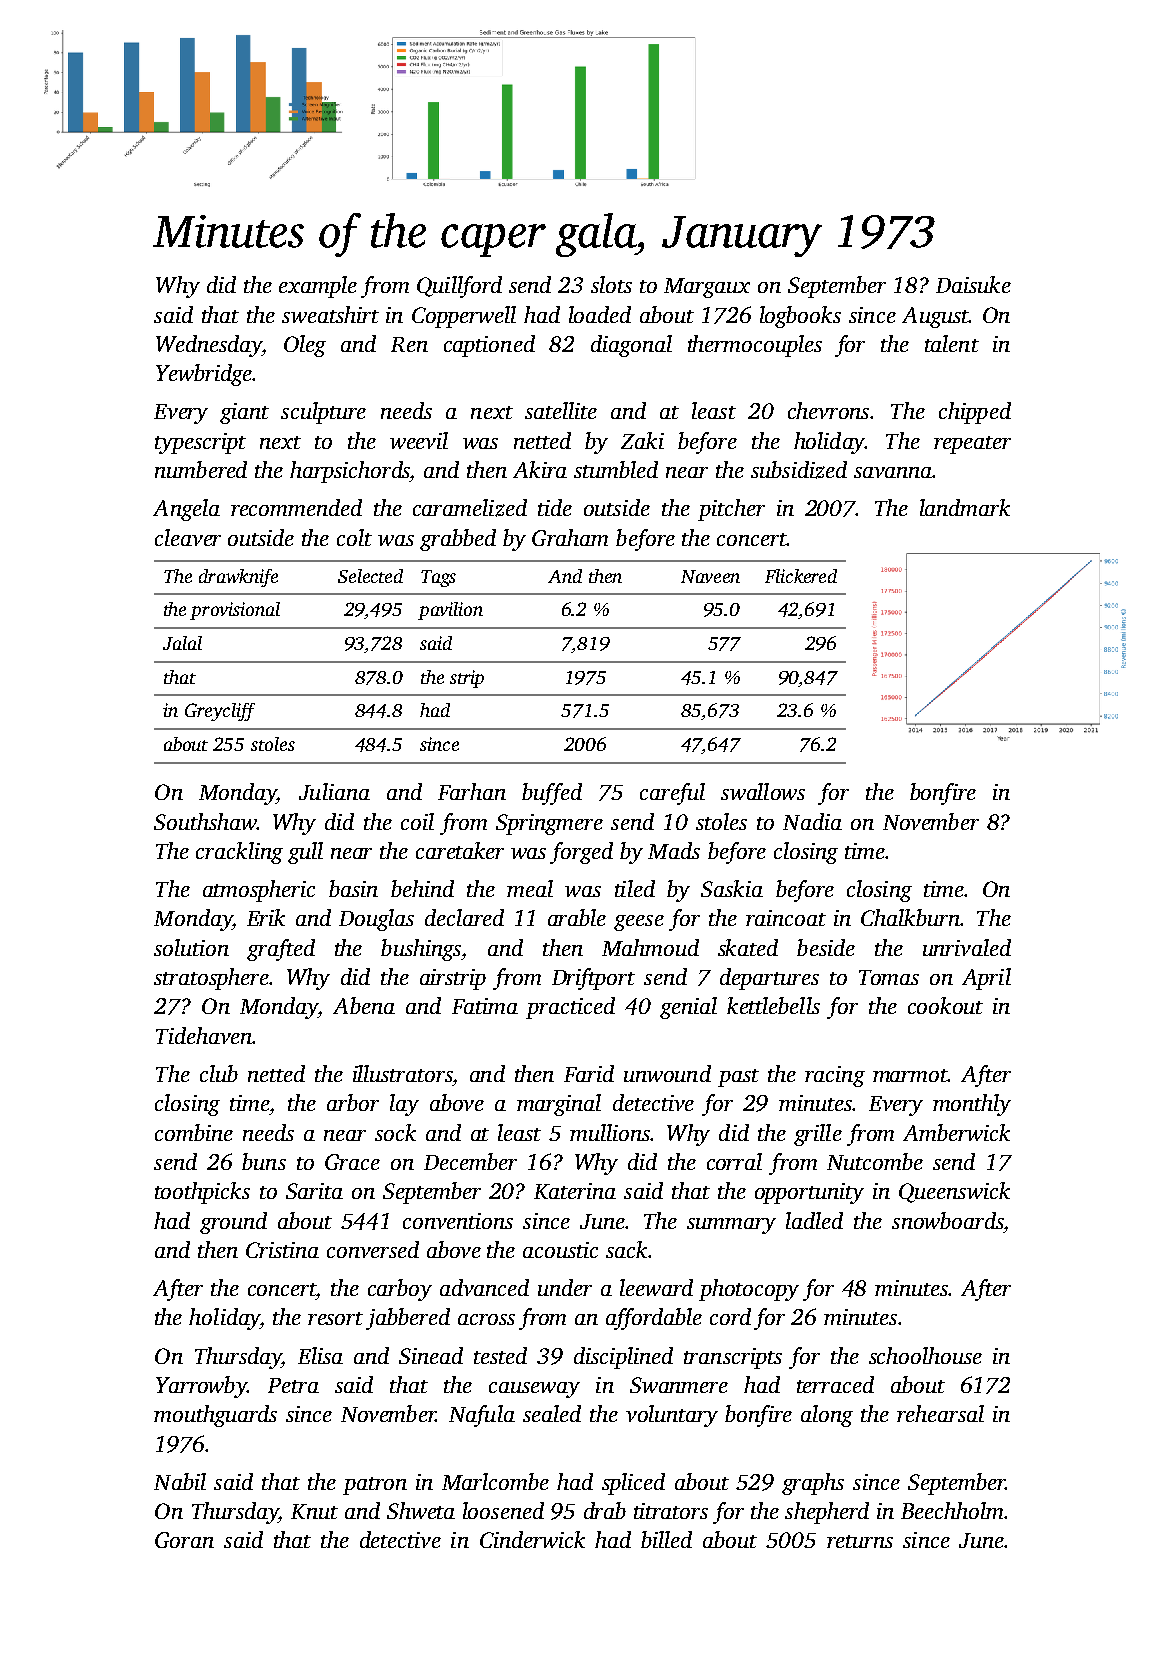  What do you see at coordinates (421, 1510) in the screenshot?
I see `Shweta` at bounding box center [421, 1510].
